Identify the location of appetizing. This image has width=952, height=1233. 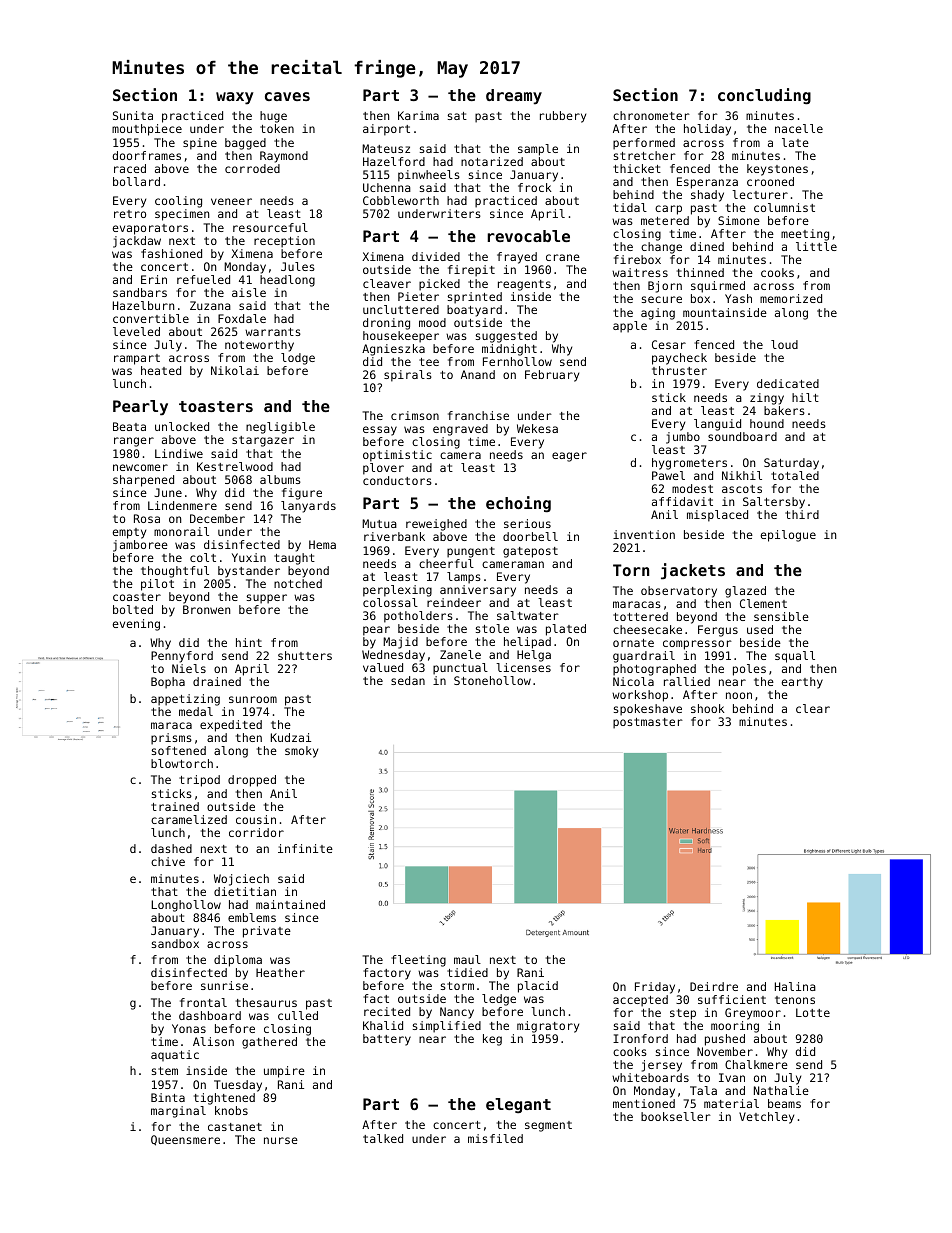
(185, 700).
